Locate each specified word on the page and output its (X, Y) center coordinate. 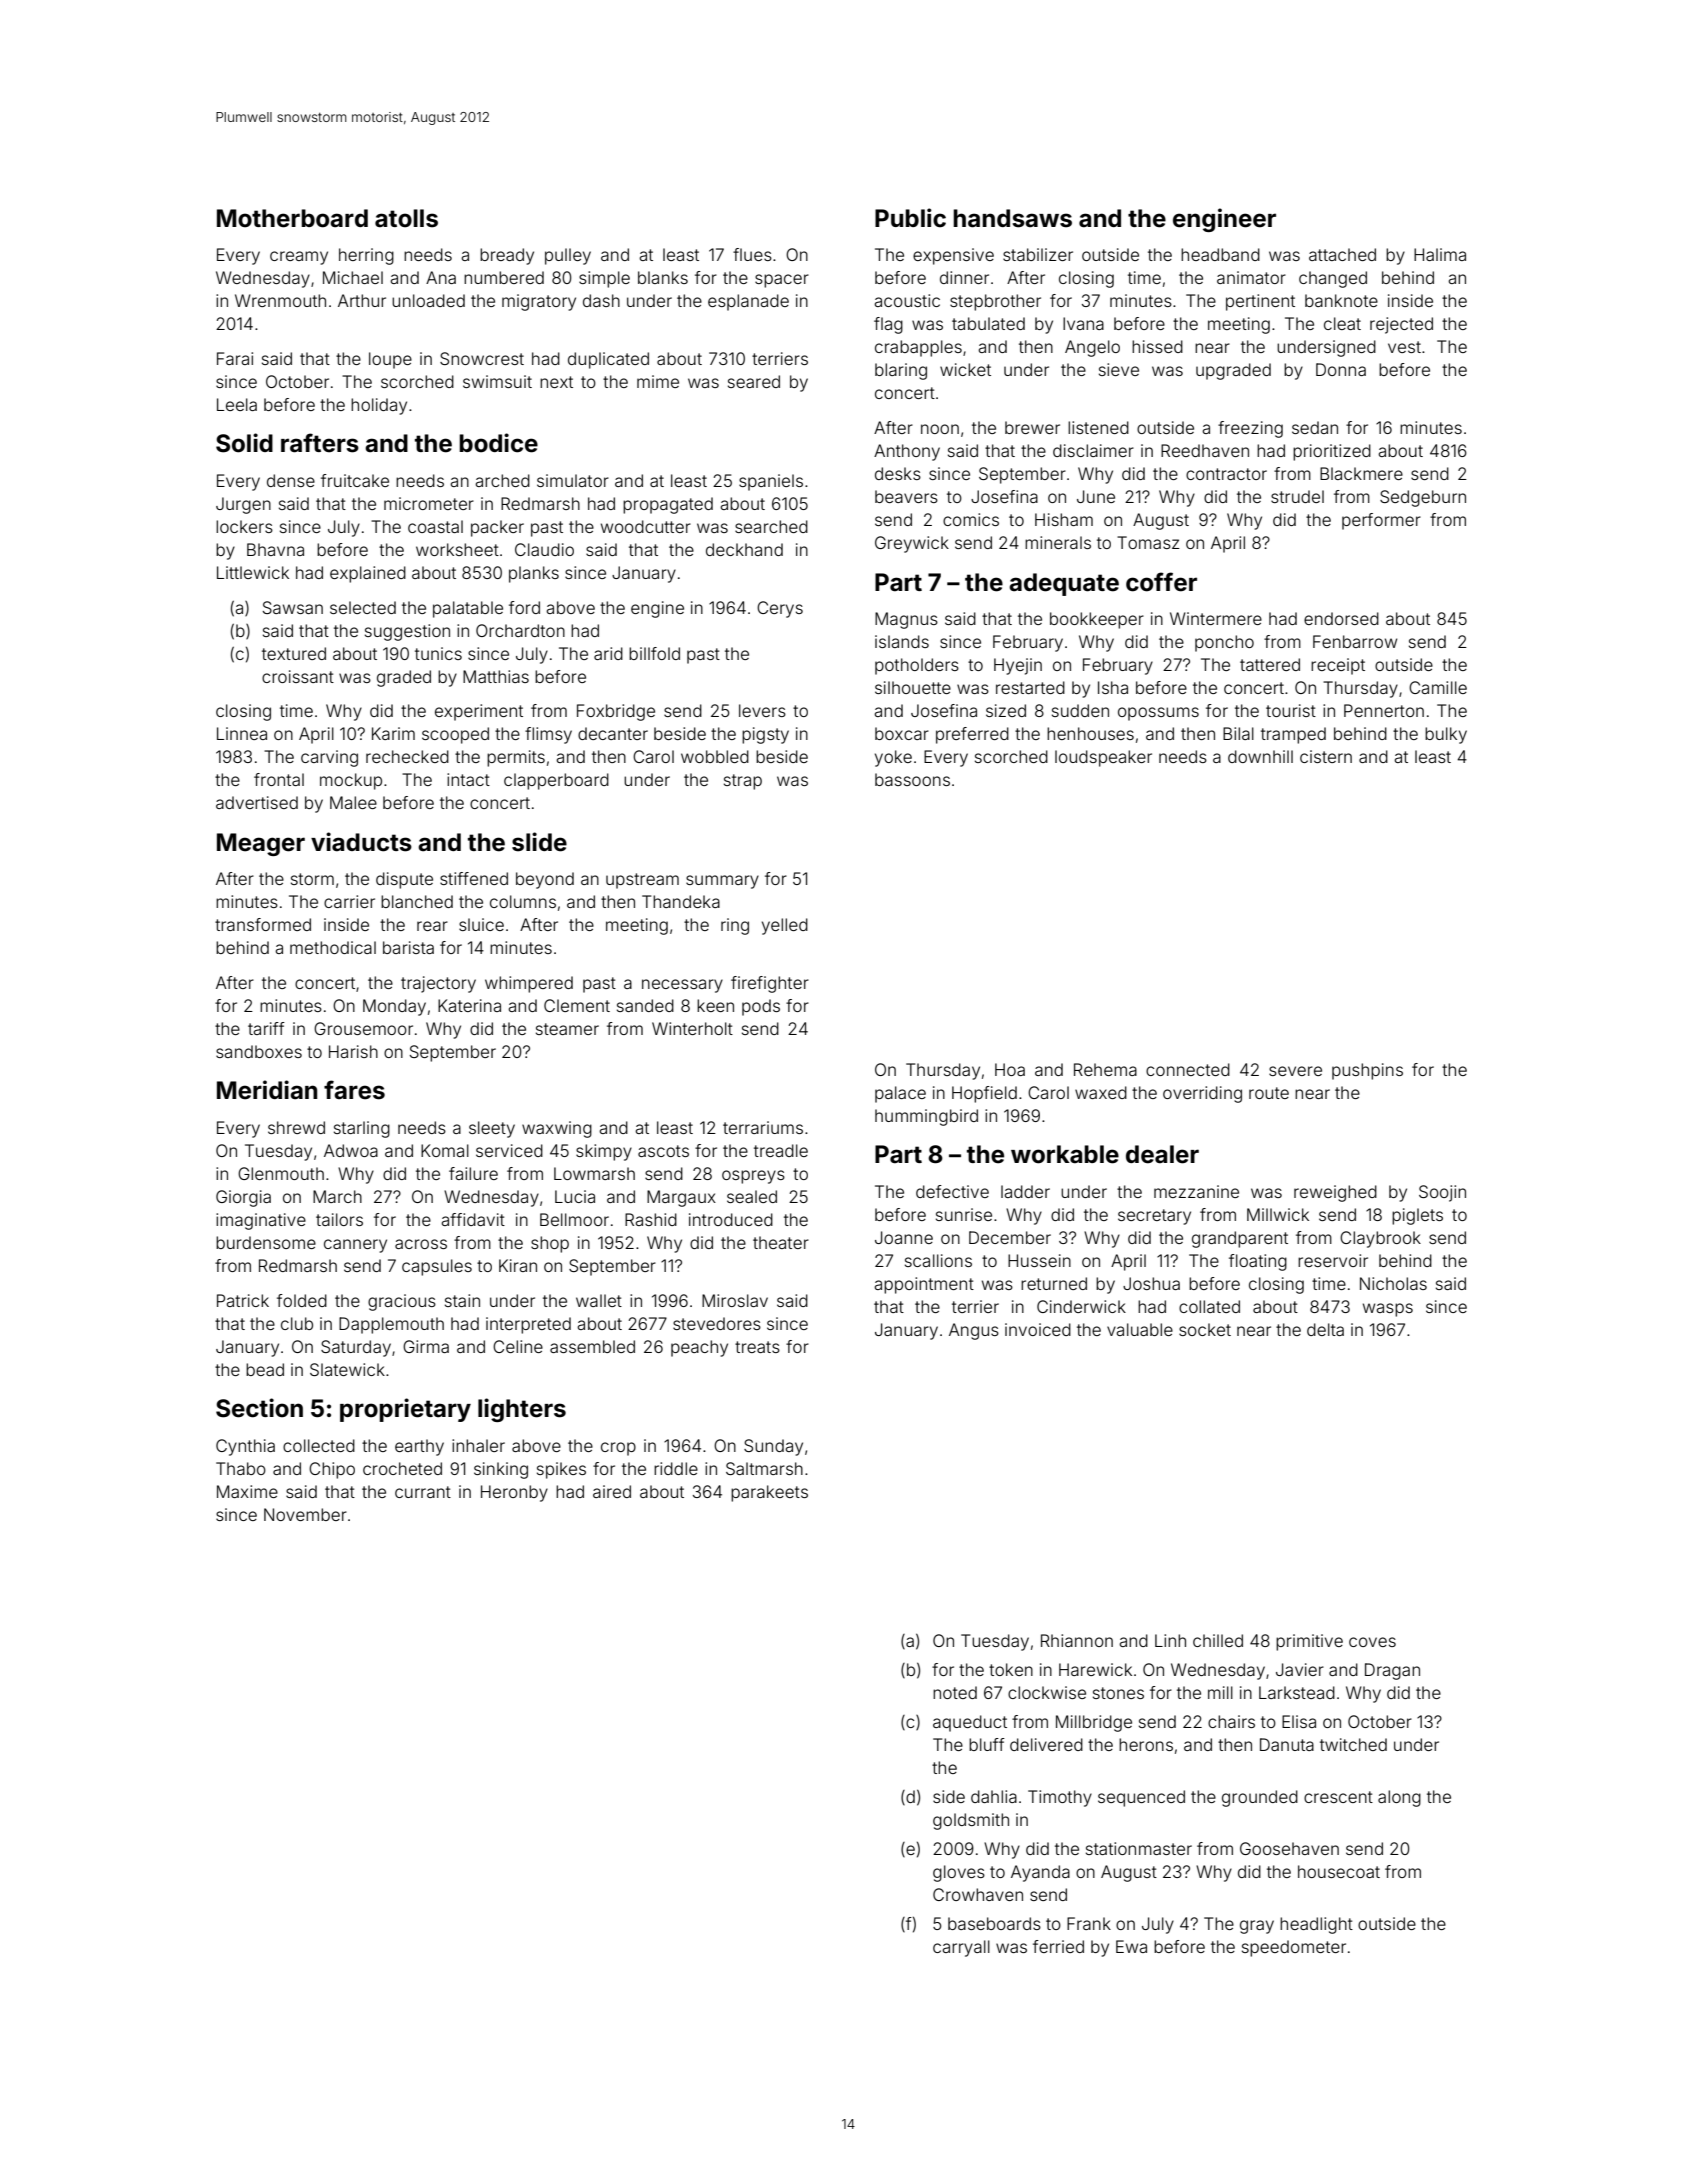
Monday (394, 1007)
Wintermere (1216, 618)
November (305, 1514)
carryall (961, 1948)
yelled (785, 926)
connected (1188, 1069)
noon (940, 429)
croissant (298, 676)
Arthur (362, 300)
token (1011, 1669)
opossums (1158, 714)
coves (1372, 1642)
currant (423, 1492)
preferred (972, 735)
